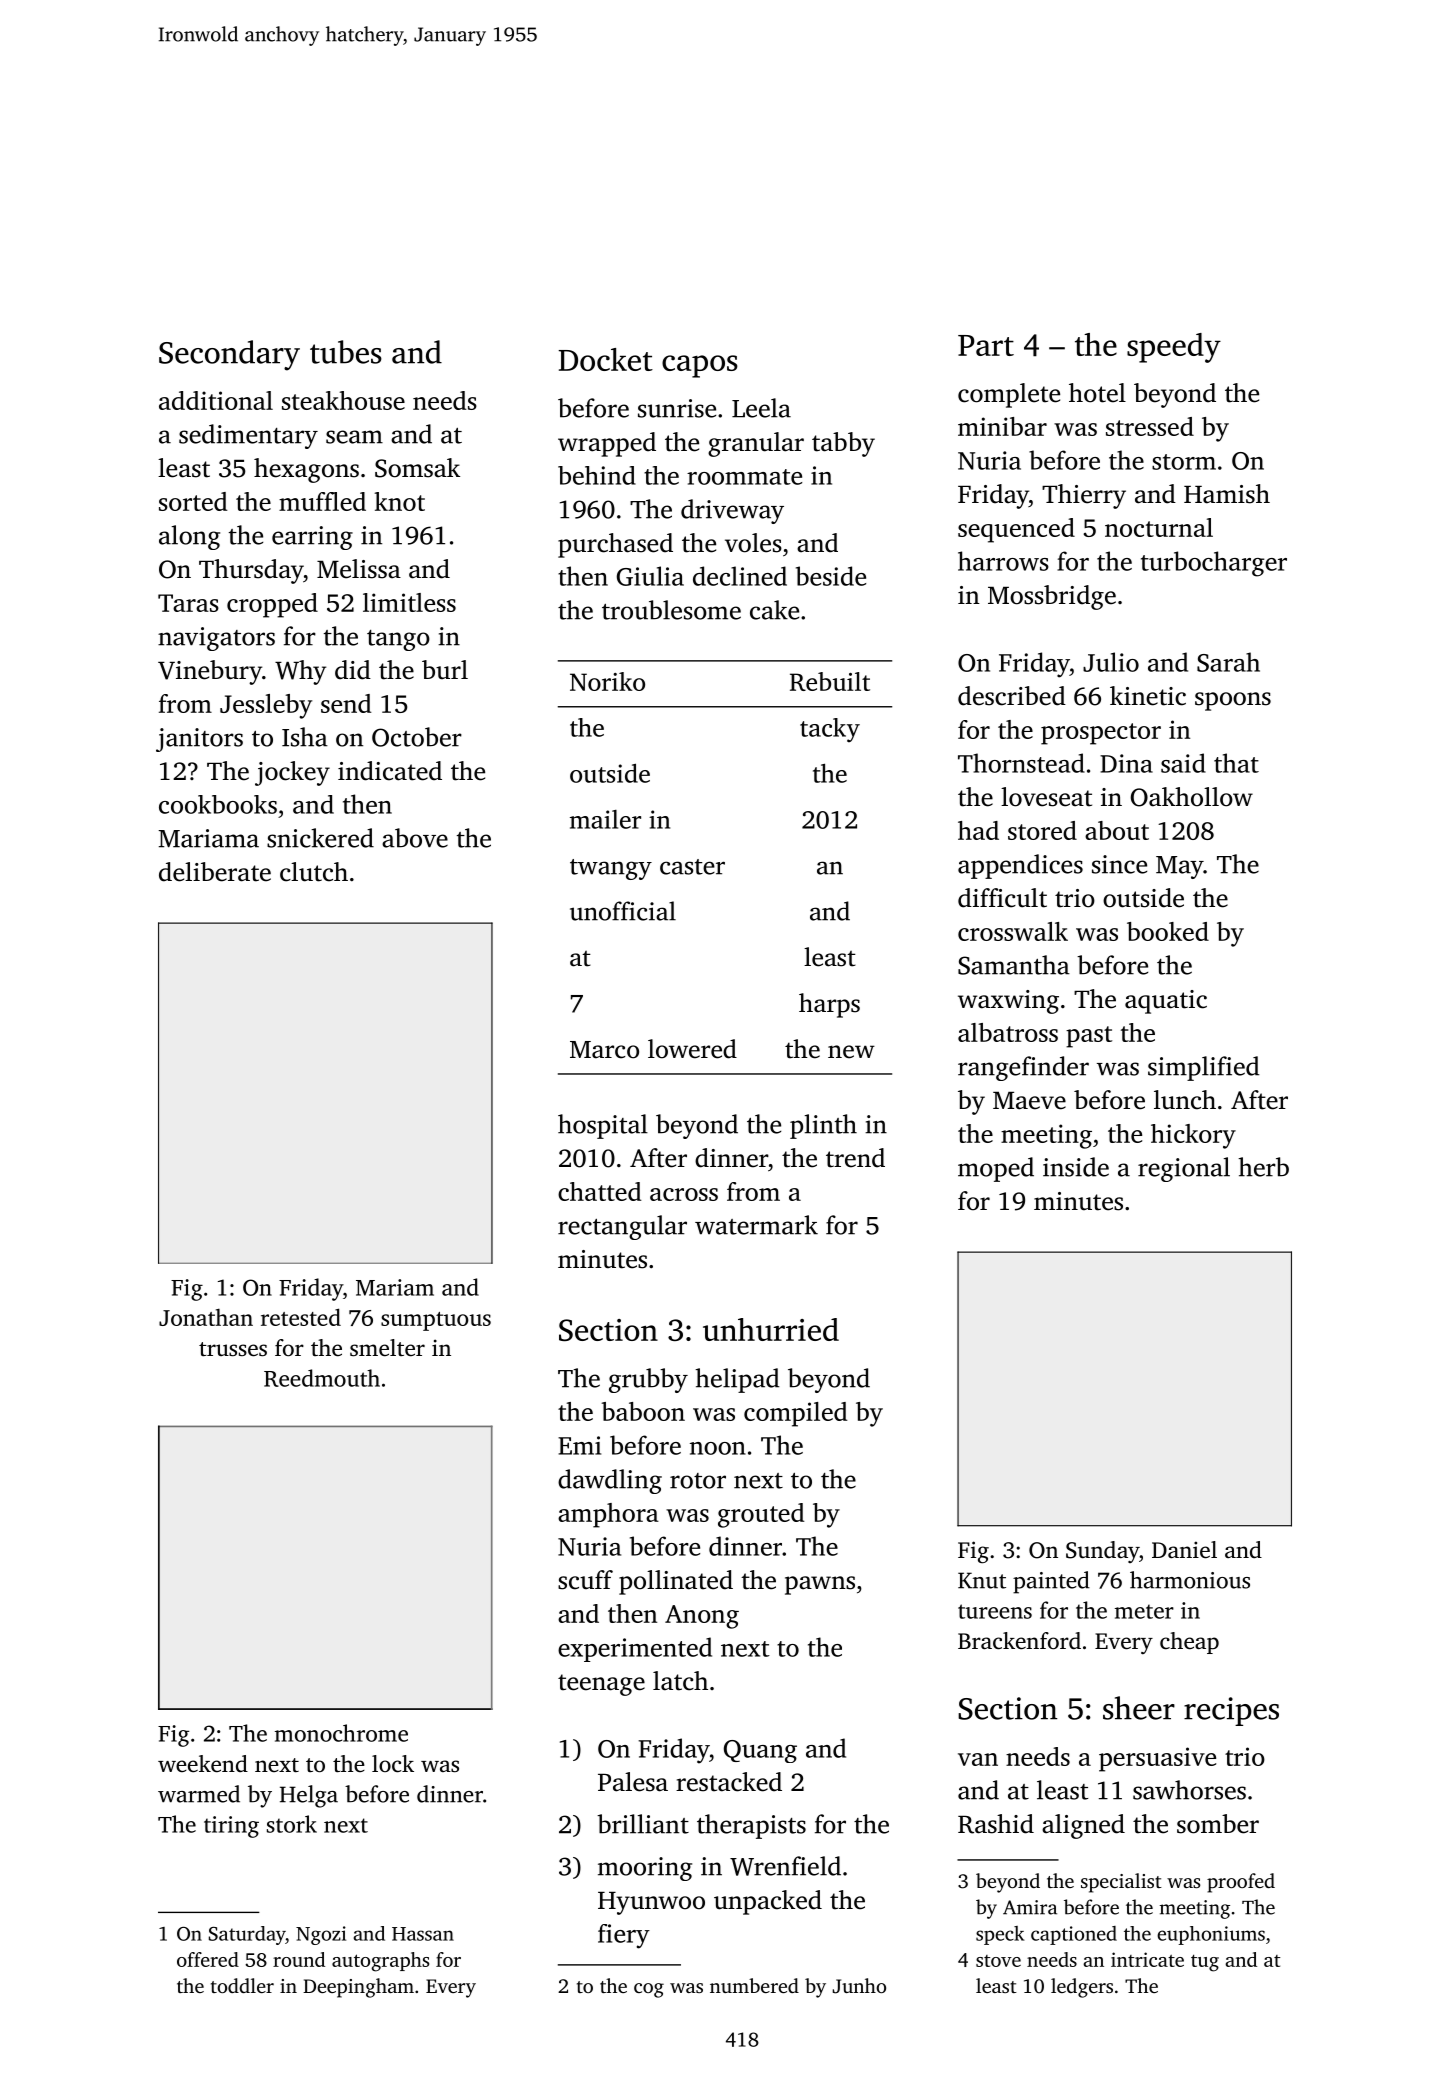 This page has height=2100, width=1450. What do you see at coordinates (829, 1005) in the page?
I see `harps` at bounding box center [829, 1005].
